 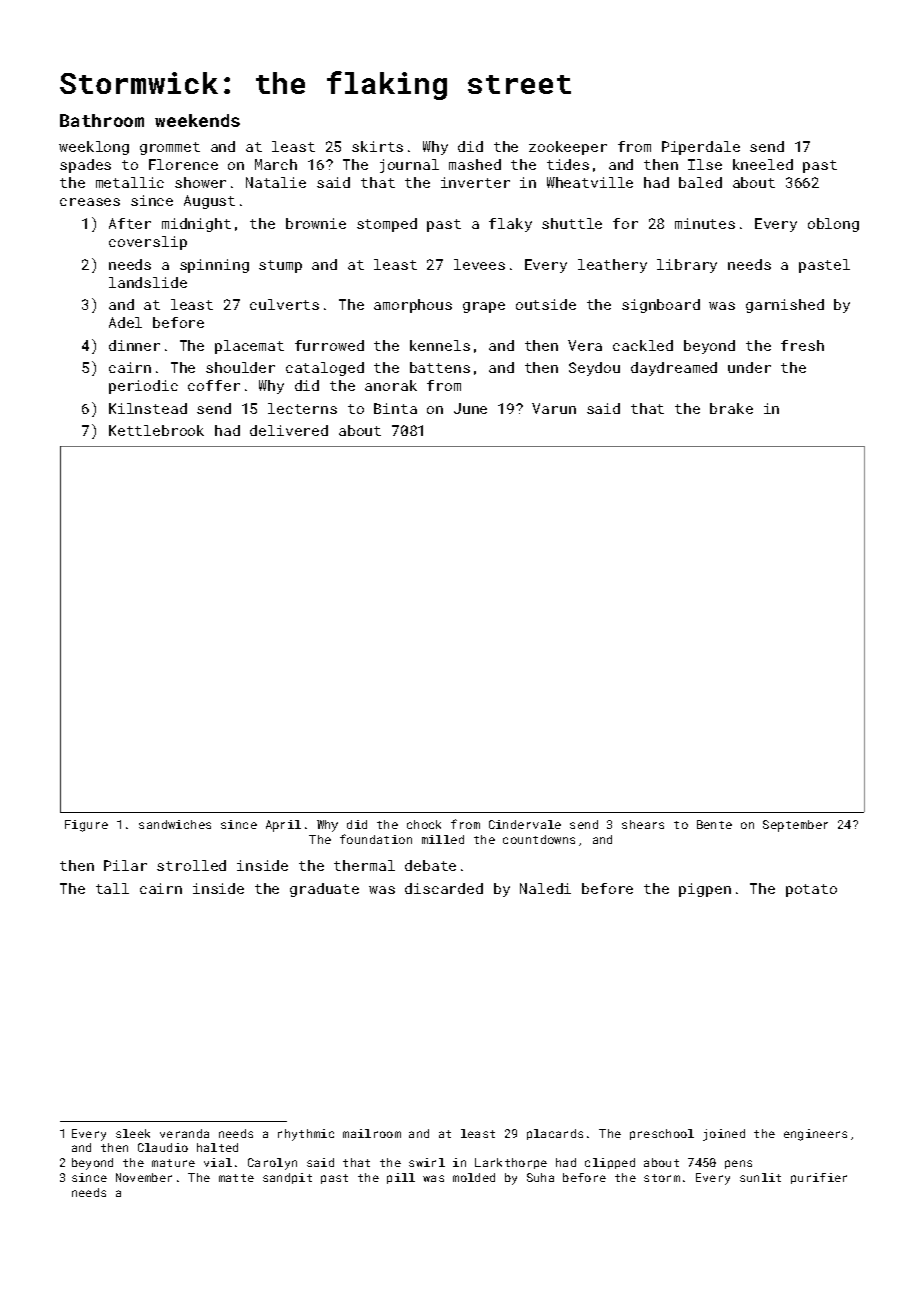 I want to click on Bathroom, so click(x=102, y=120).
